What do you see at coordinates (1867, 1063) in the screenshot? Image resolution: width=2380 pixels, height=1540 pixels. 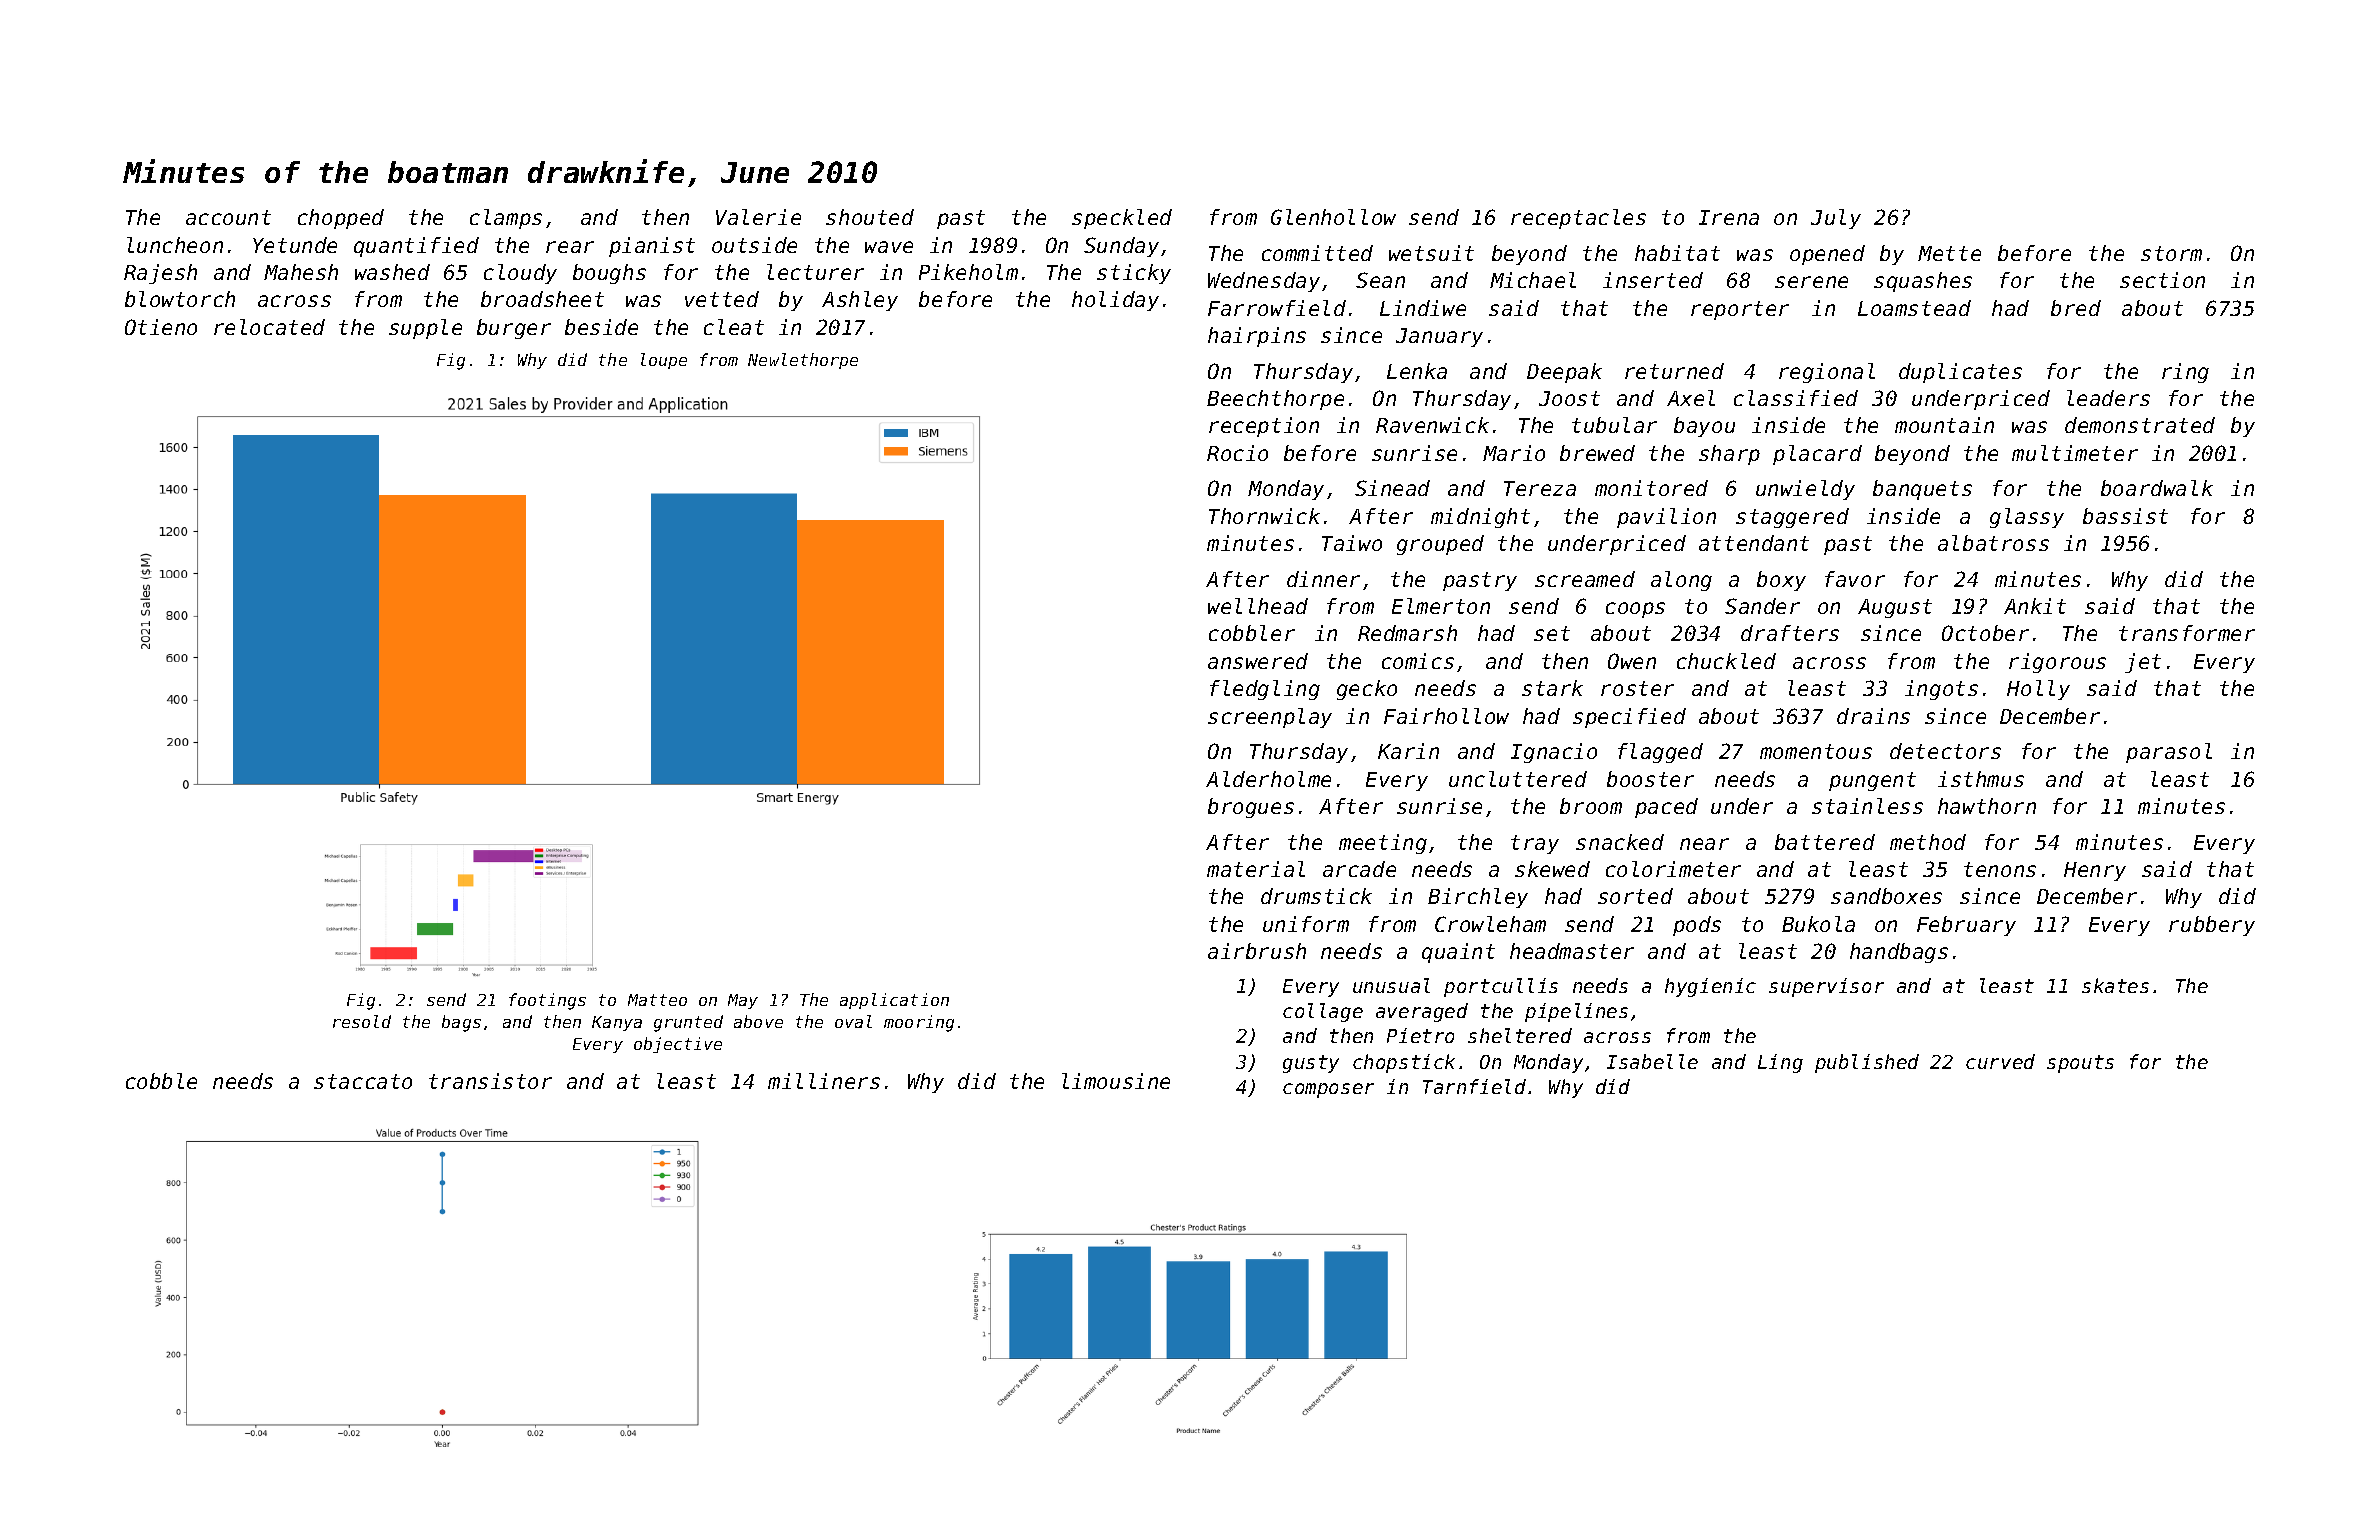 I see `published` at bounding box center [1867, 1063].
